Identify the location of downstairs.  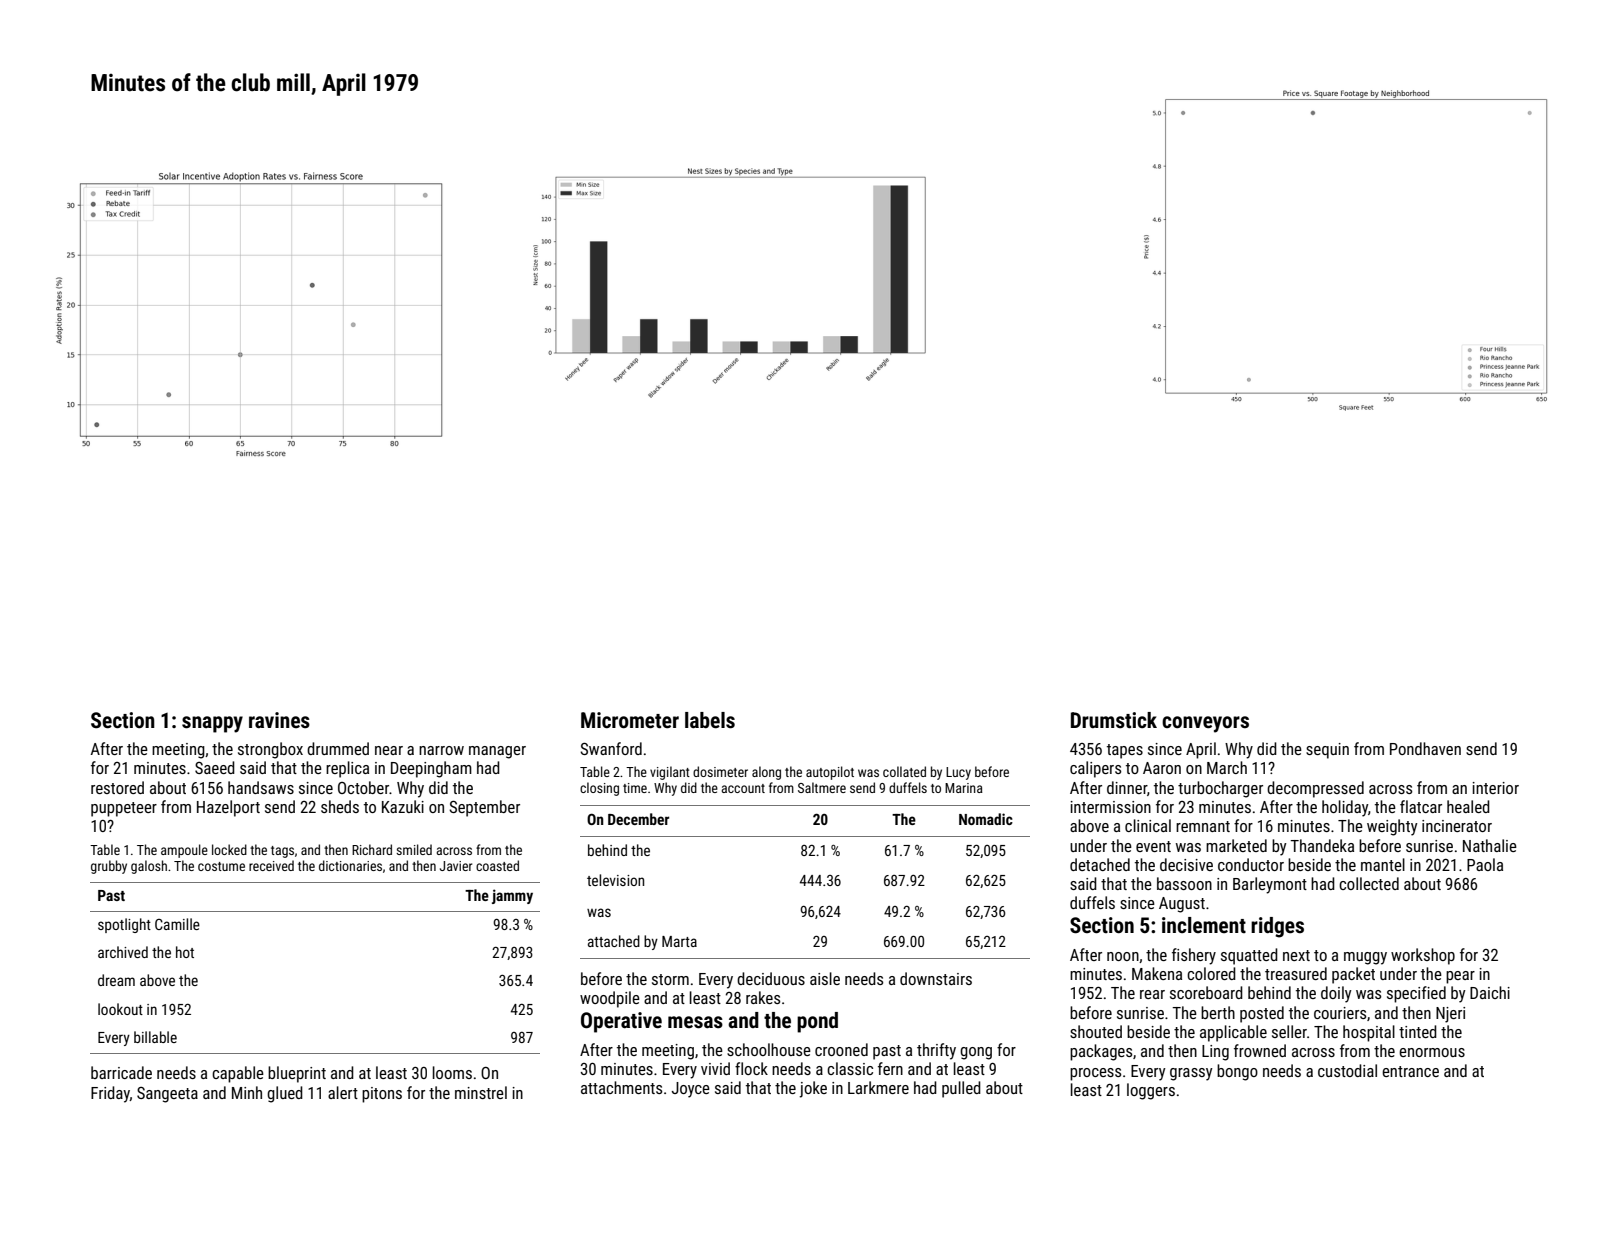
(936, 978).
